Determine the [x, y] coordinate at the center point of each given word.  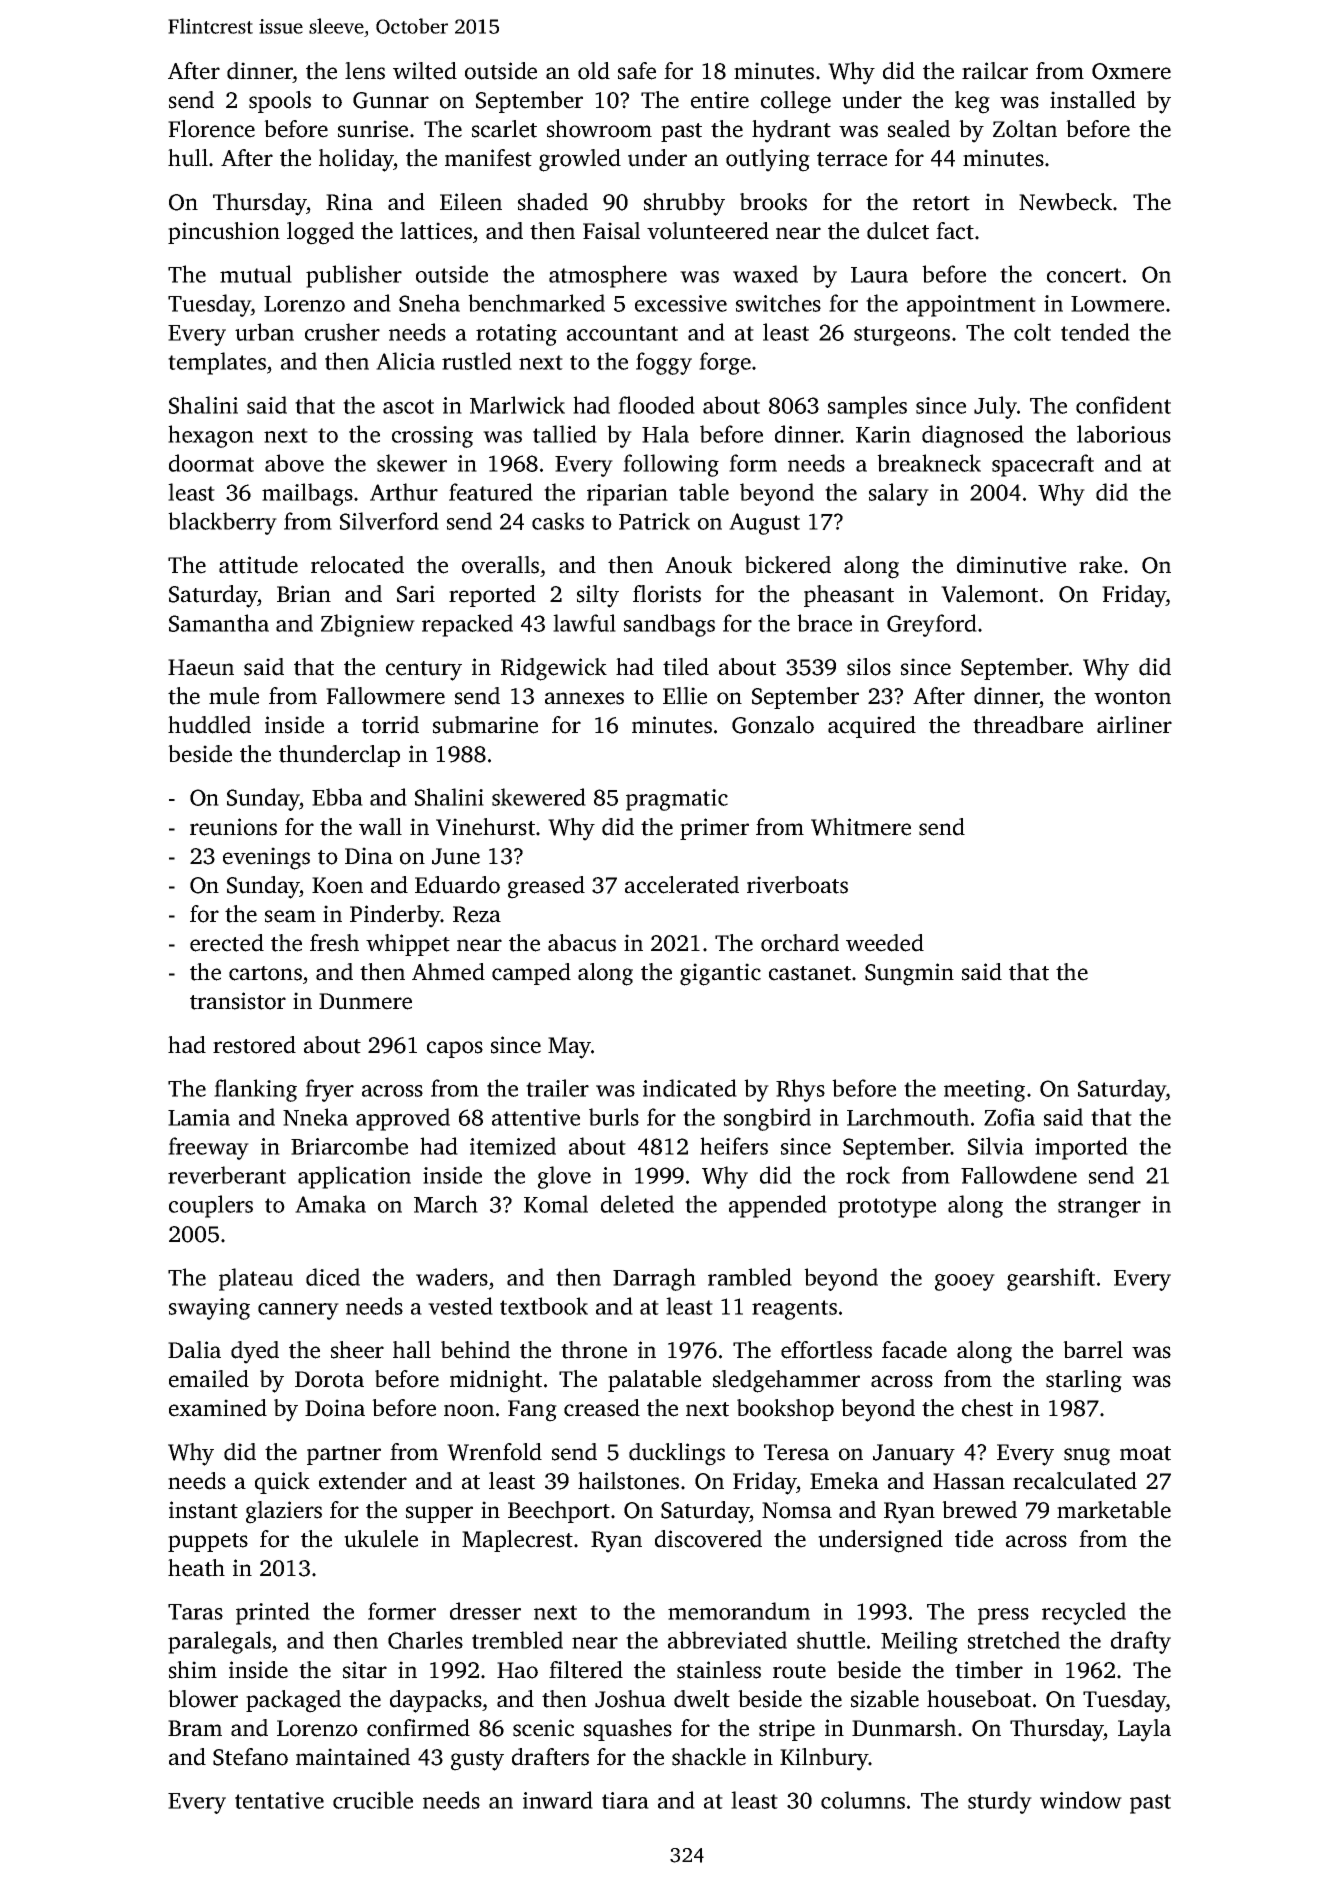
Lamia [199, 1117]
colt [1032, 332]
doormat [211, 463]
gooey [965, 1282]
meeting [984, 1091]
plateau [256, 1279]
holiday [356, 160]
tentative [279, 1800]
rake [1100, 565]
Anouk [698, 565]
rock [868, 1175]
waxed [765, 274]
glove [564, 1177]
